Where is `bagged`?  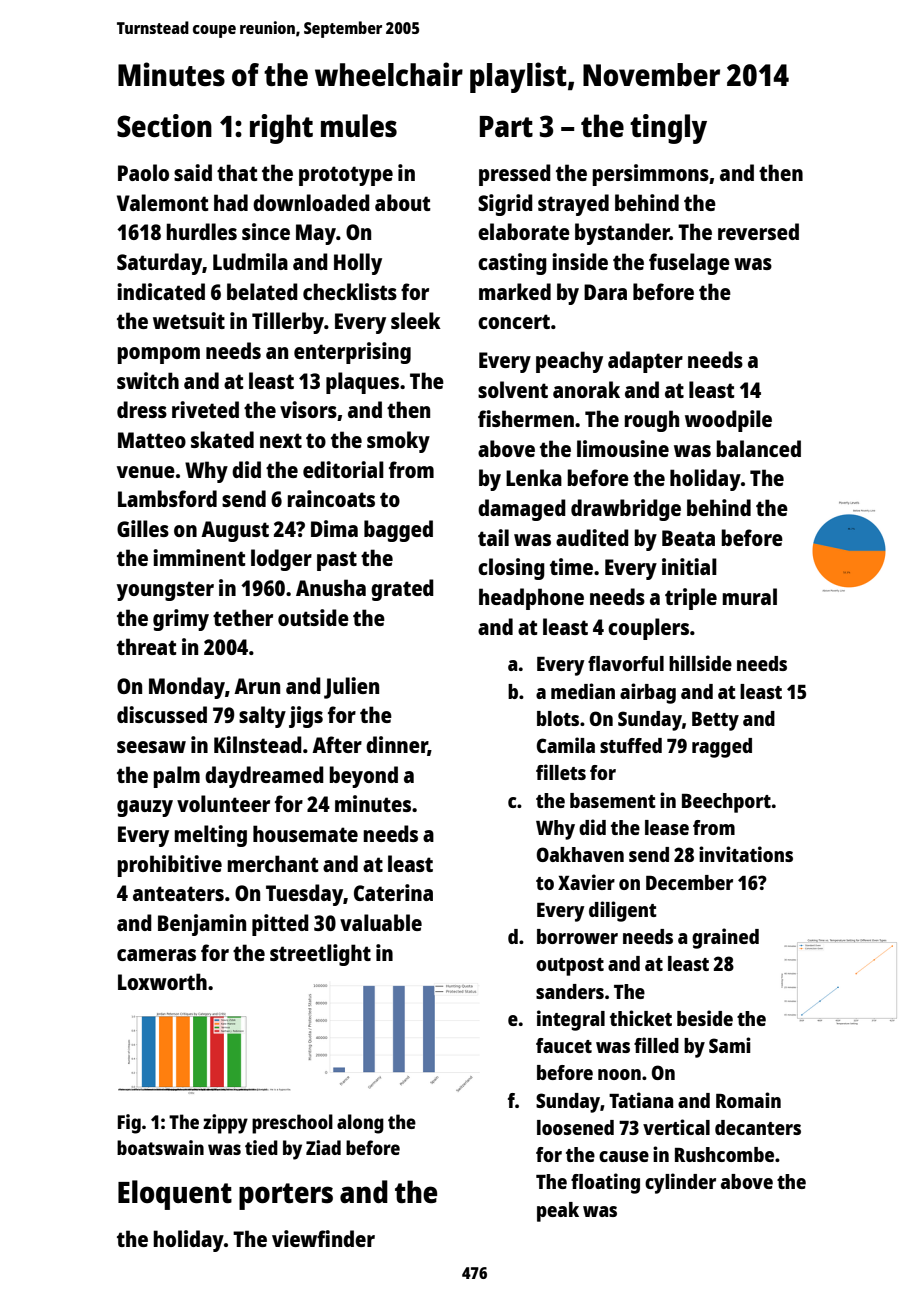 bagged is located at coordinates (398, 531).
